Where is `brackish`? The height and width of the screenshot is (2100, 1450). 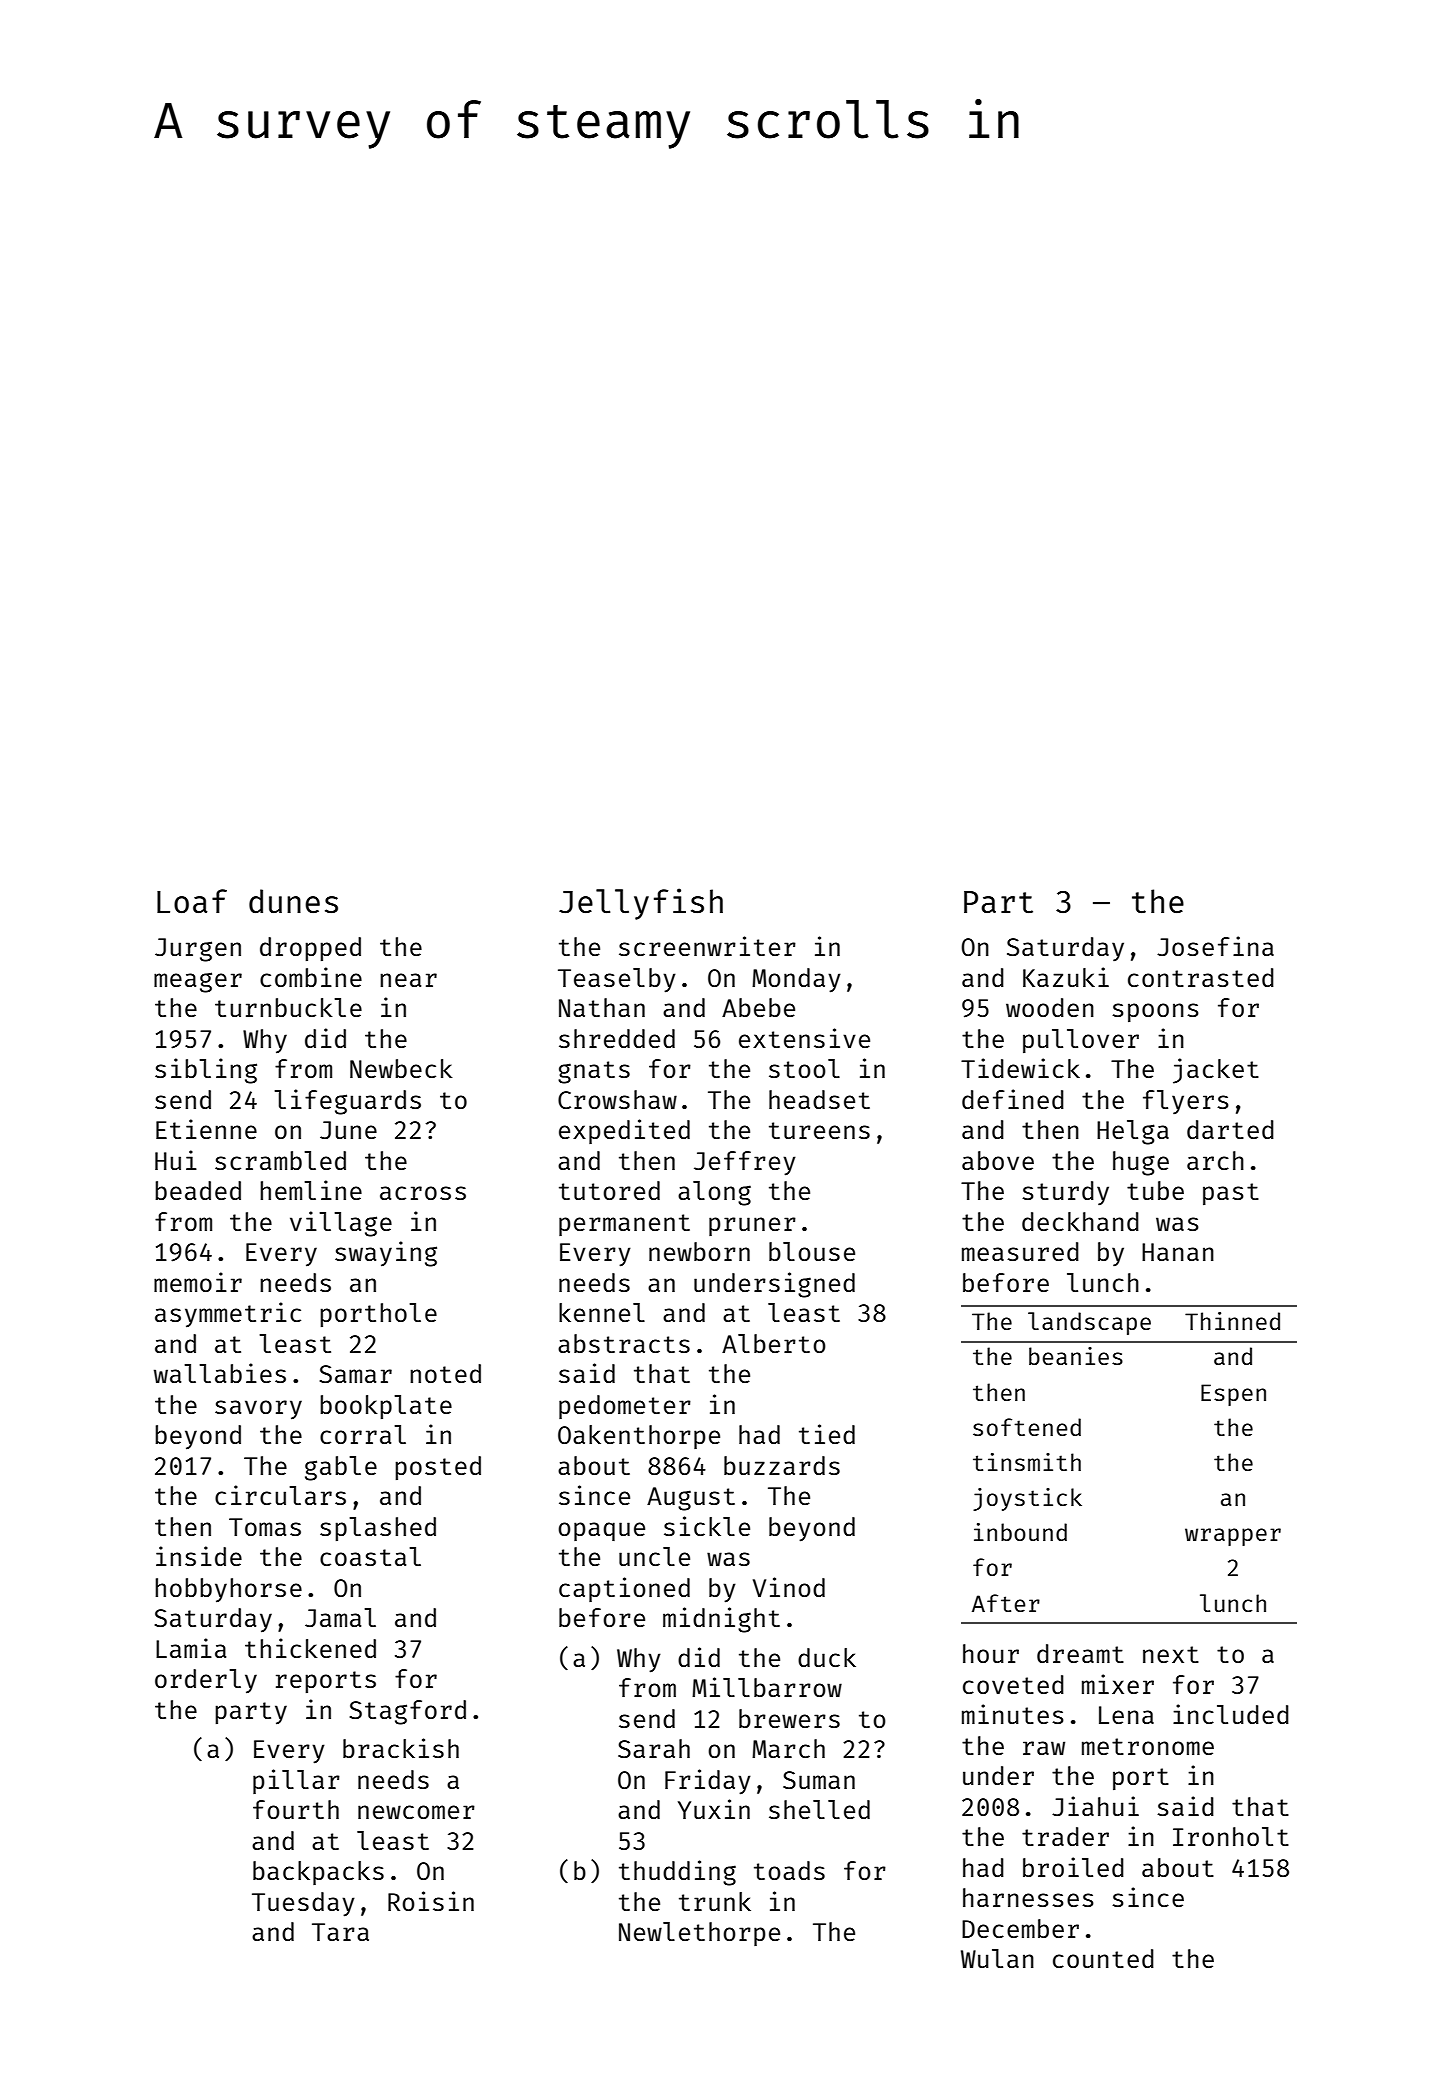
brackish is located at coordinates (401, 1748).
